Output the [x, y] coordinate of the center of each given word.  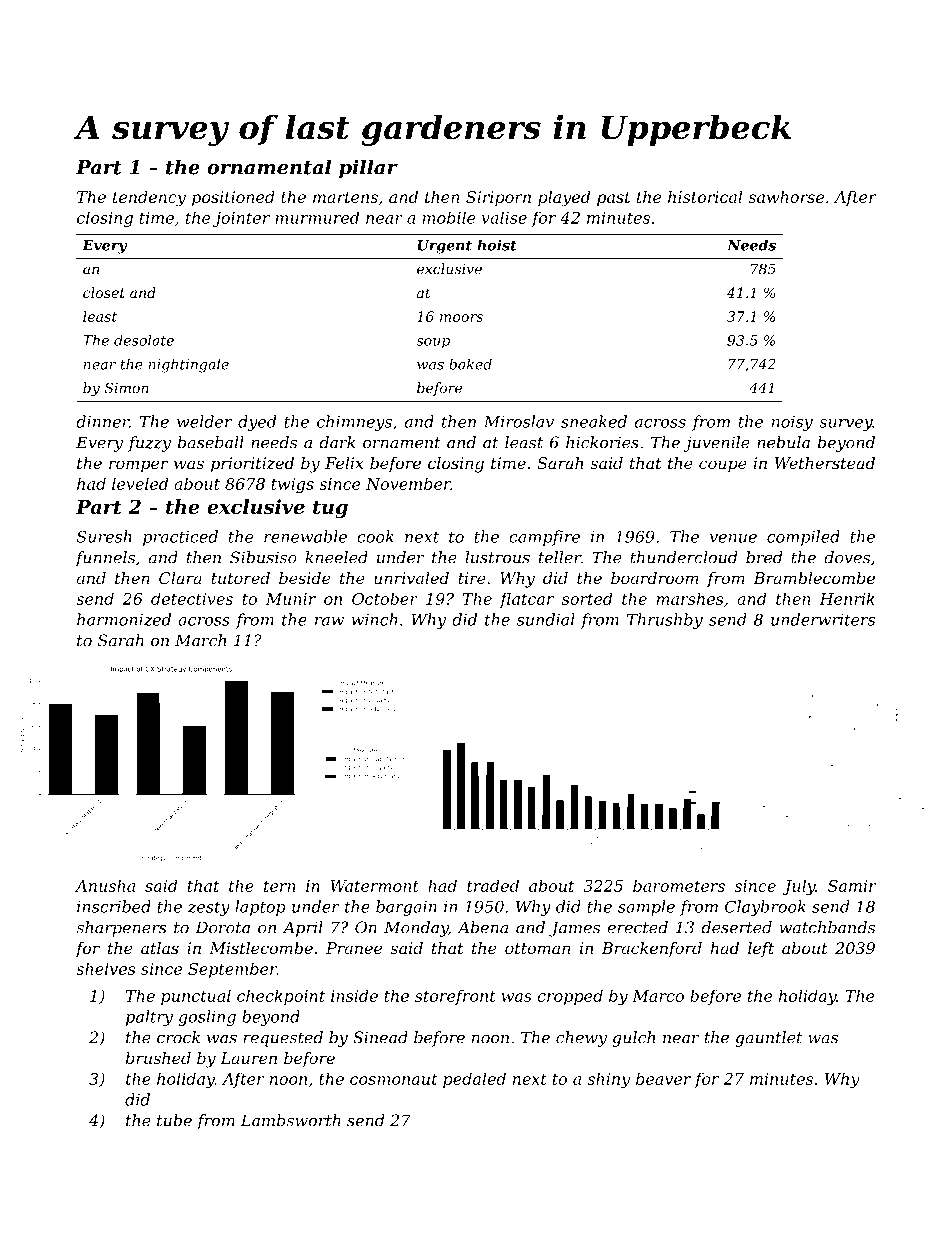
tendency [149, 198]
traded [493, 885]
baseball [211, 442]
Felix [344, 463]
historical [705, 196]
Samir [852, 886]
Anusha [105, 885]
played [564, 198]
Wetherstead [825, 463]
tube [174, 1120]
